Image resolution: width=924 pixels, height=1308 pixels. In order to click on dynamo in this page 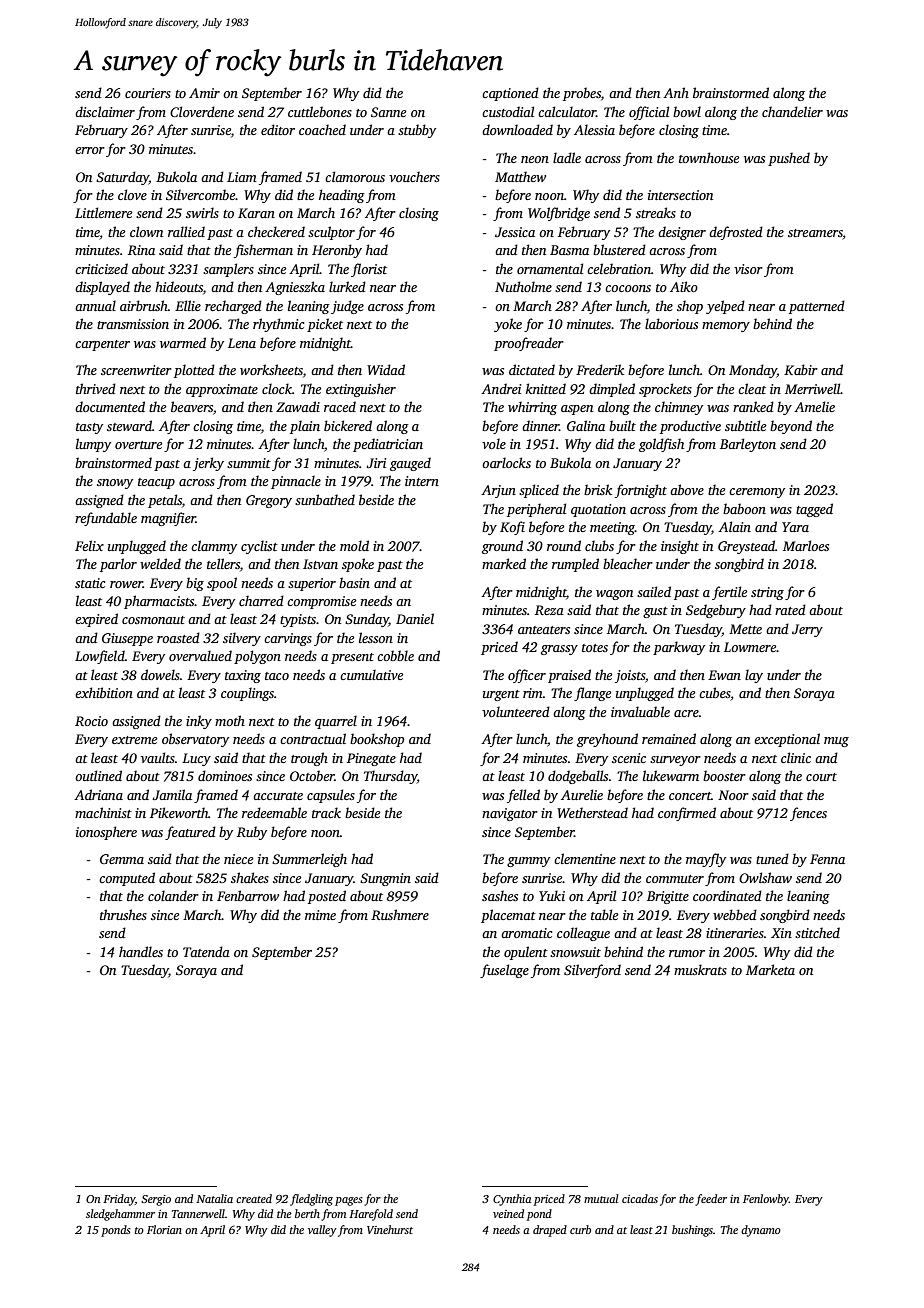, I will do `click(761, 1231)`.
